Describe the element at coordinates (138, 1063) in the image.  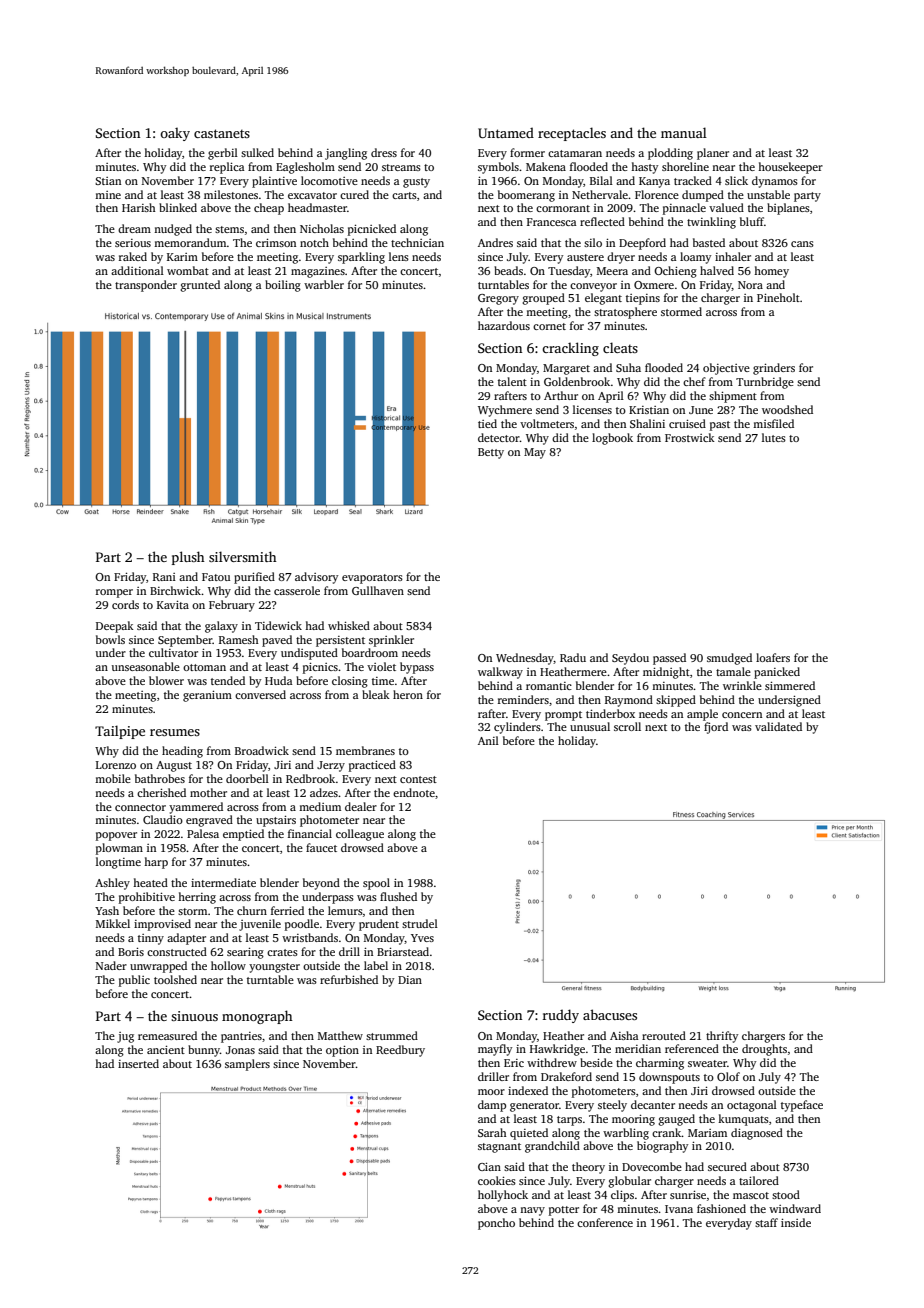
I see `inserted` at that location.
